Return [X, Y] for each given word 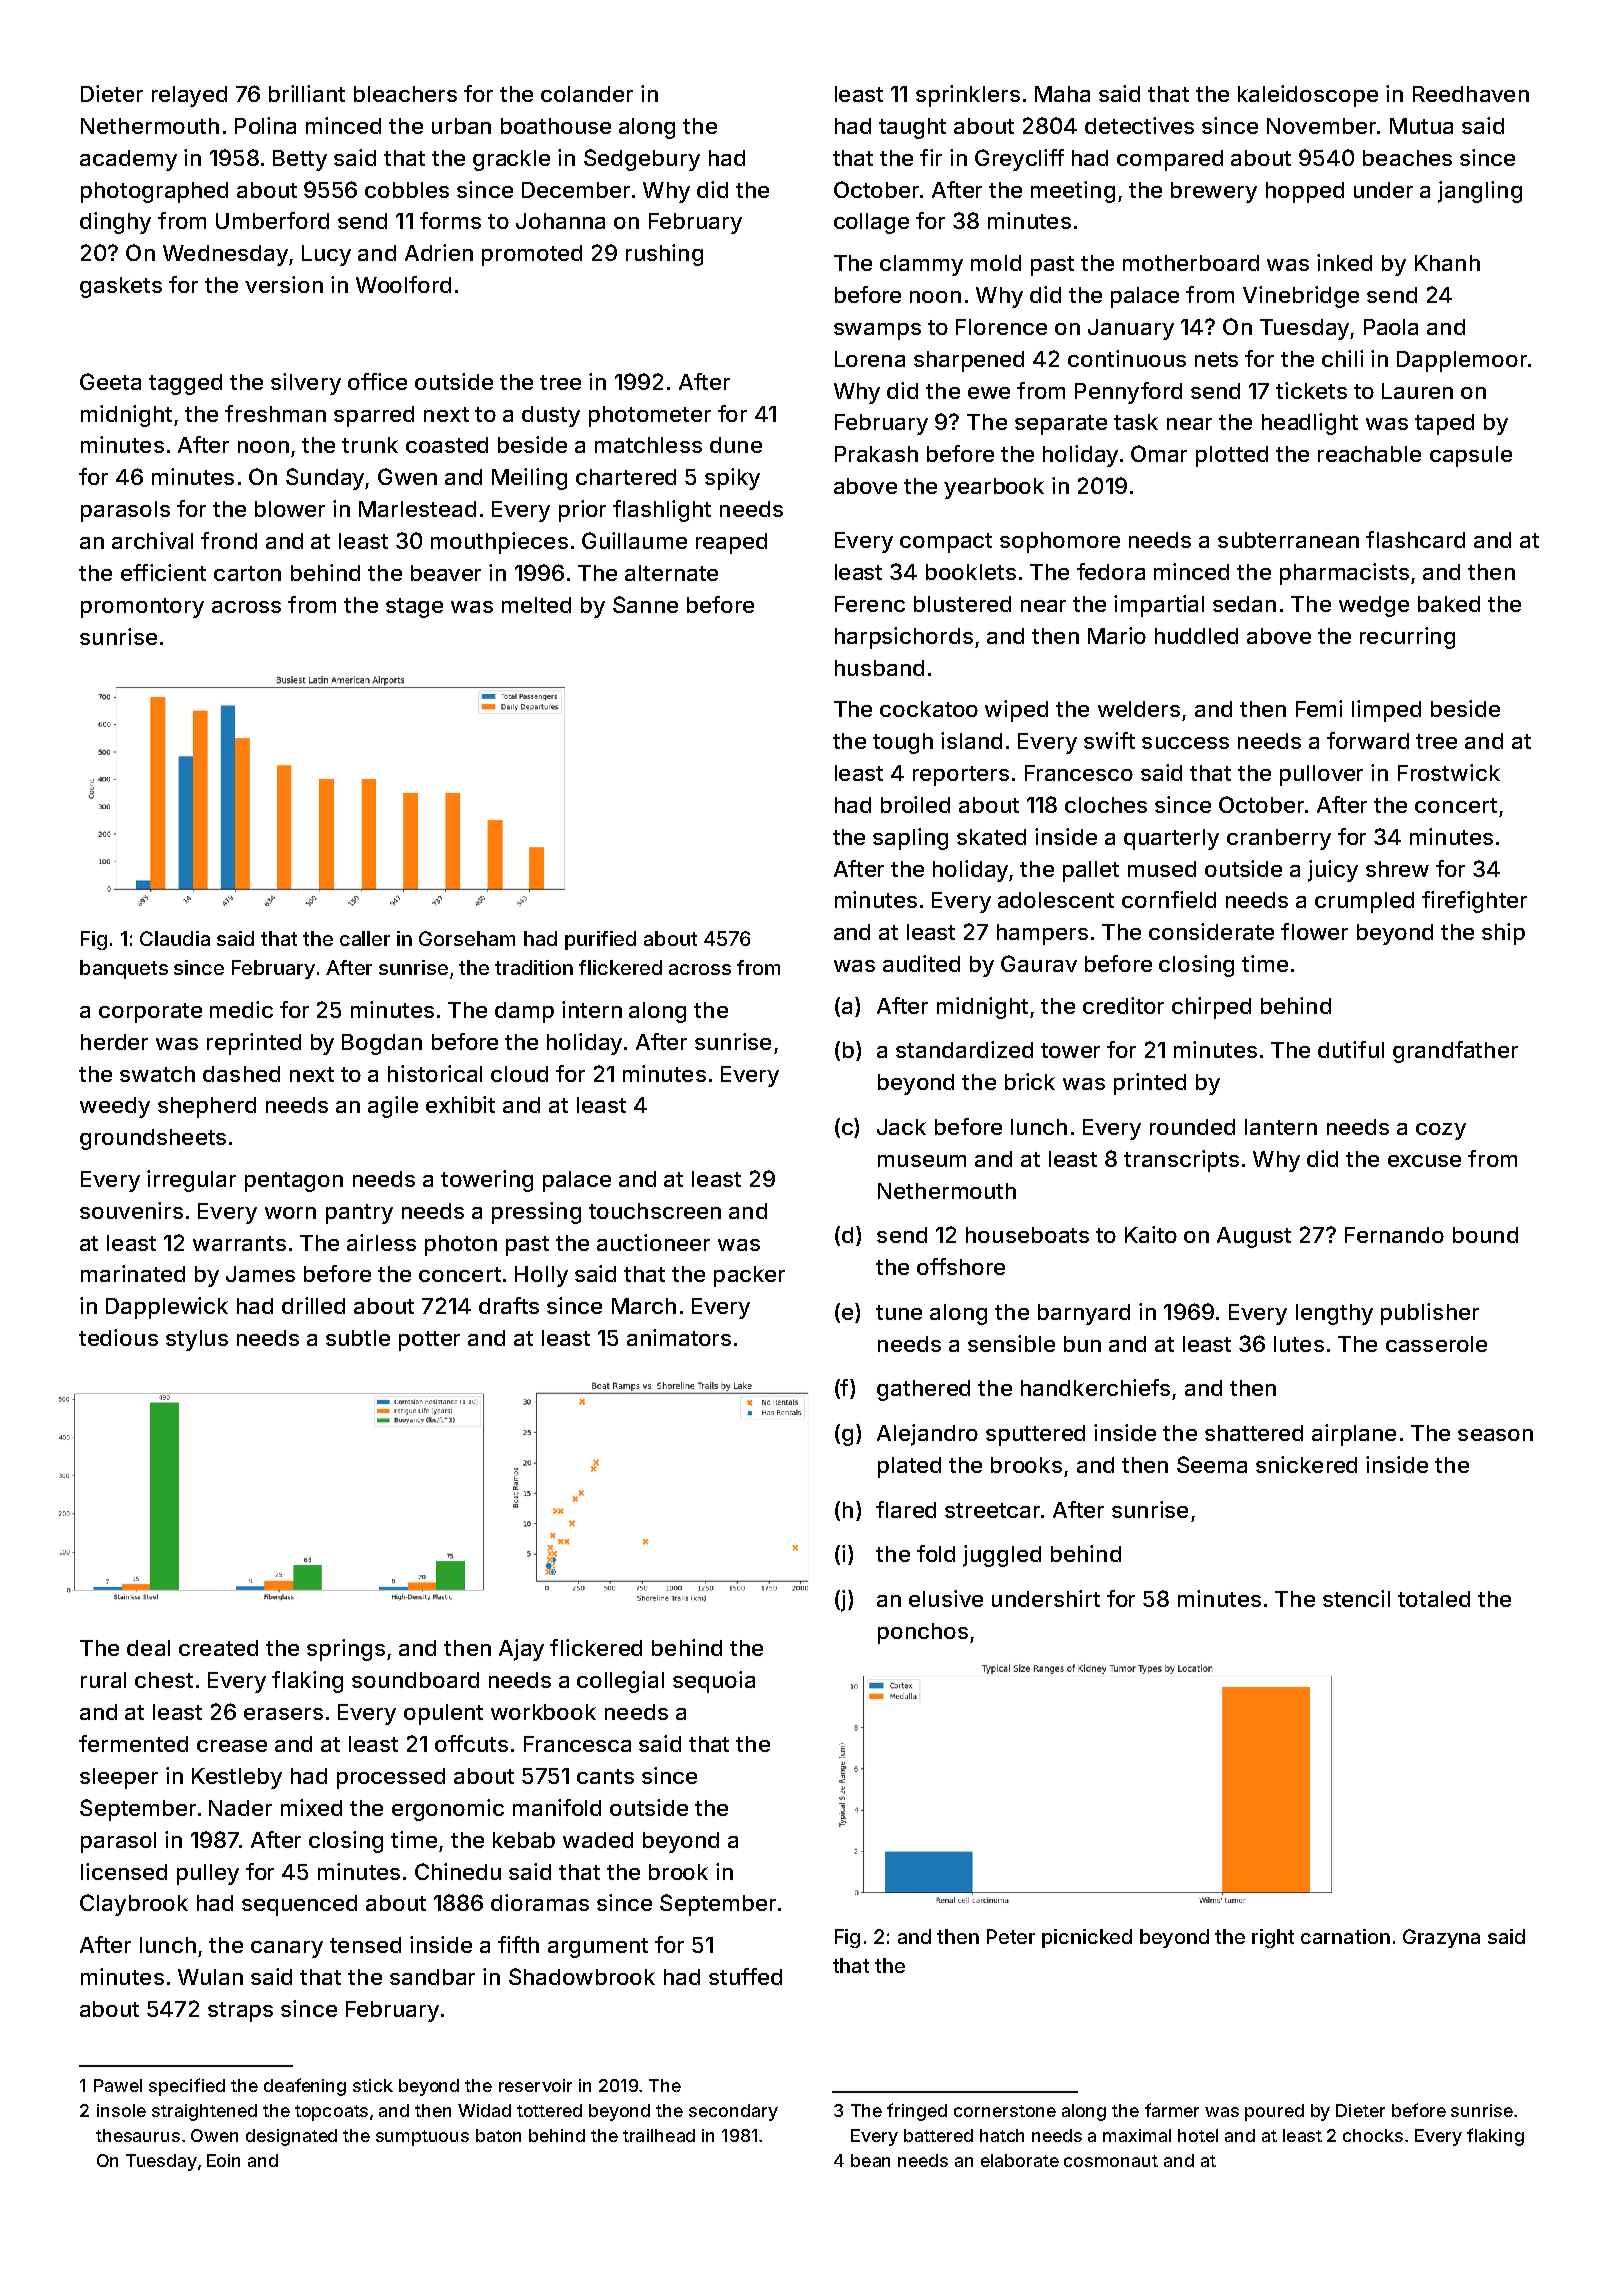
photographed [154, 192]
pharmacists [1344, 574]
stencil [1356, 1598]
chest [164, 1680]
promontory [142, 608]
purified [600, 940]
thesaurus [138, 2135]
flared [906, 1509]
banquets [124, 969]
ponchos [923, 1633]
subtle [358, 1338]
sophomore [1060, 542]
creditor [1123, 1005]
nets [1216, 359]
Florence [1001, 327]
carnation [1345, 1936]
